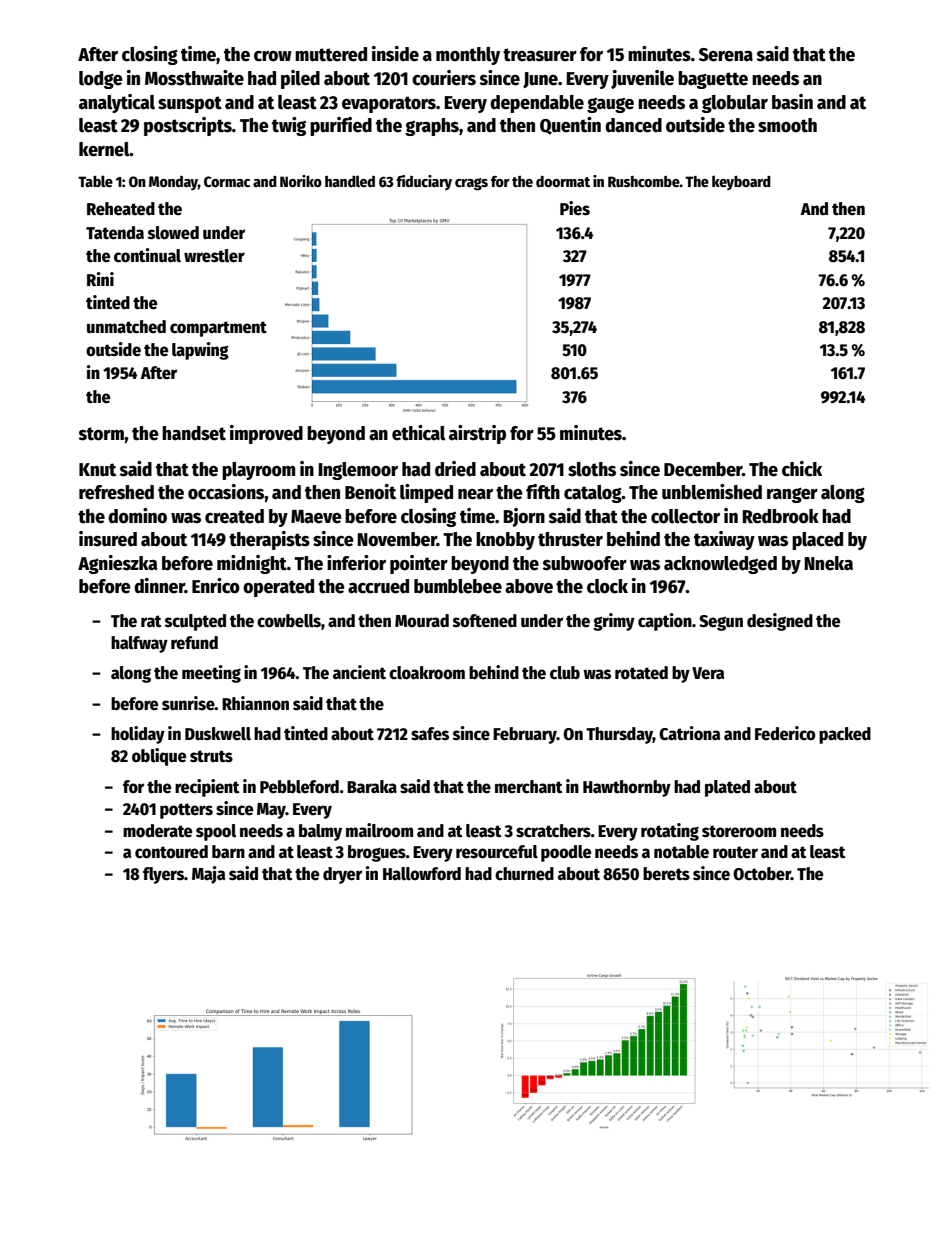  Describe the element at coordinates (614, 622) in the page. I see `grimy` at that location.
